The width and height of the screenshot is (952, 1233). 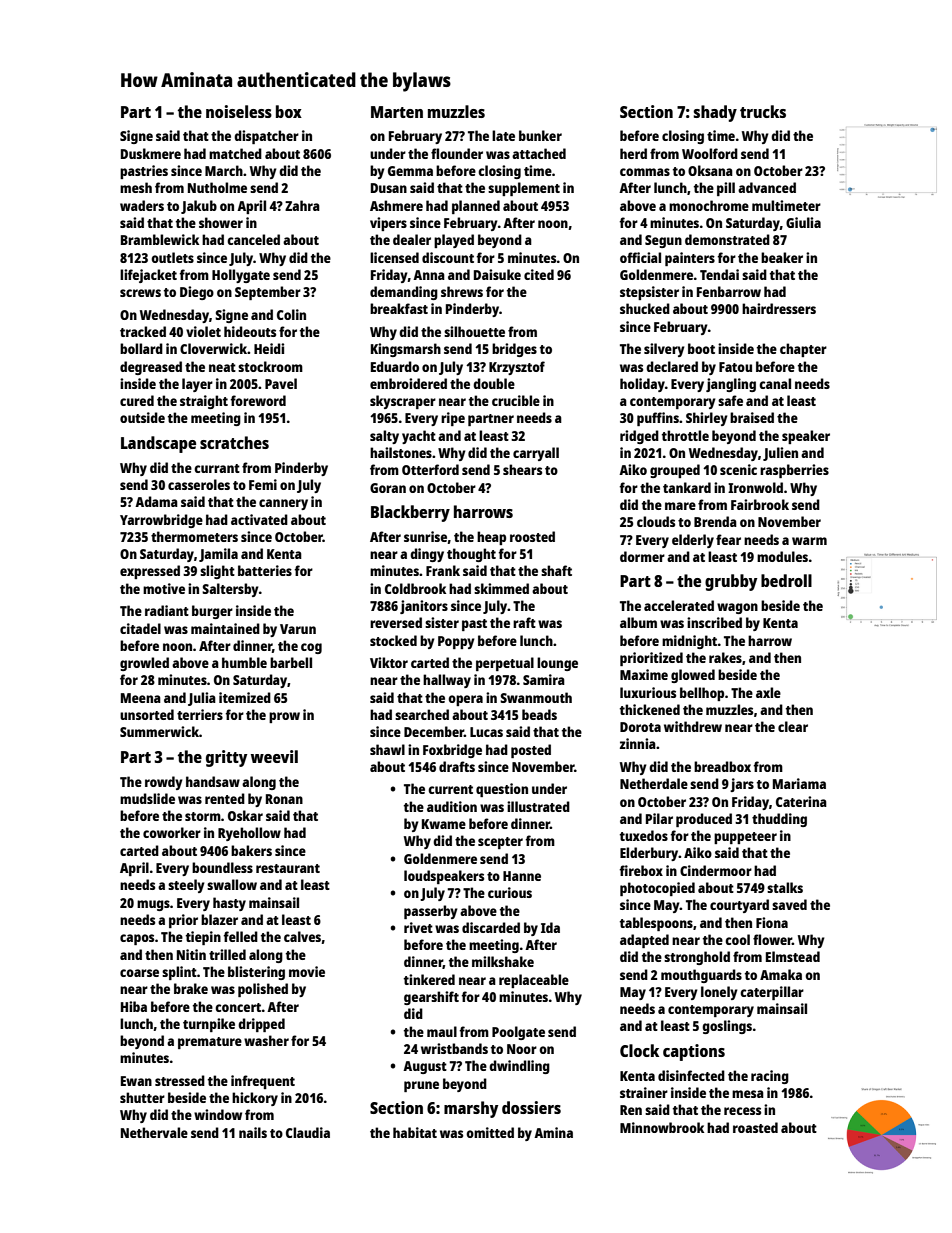 What do you see at coordinates (767, 187) in the screenshot?
I see `advanced` at bounding box center [767, 187].
